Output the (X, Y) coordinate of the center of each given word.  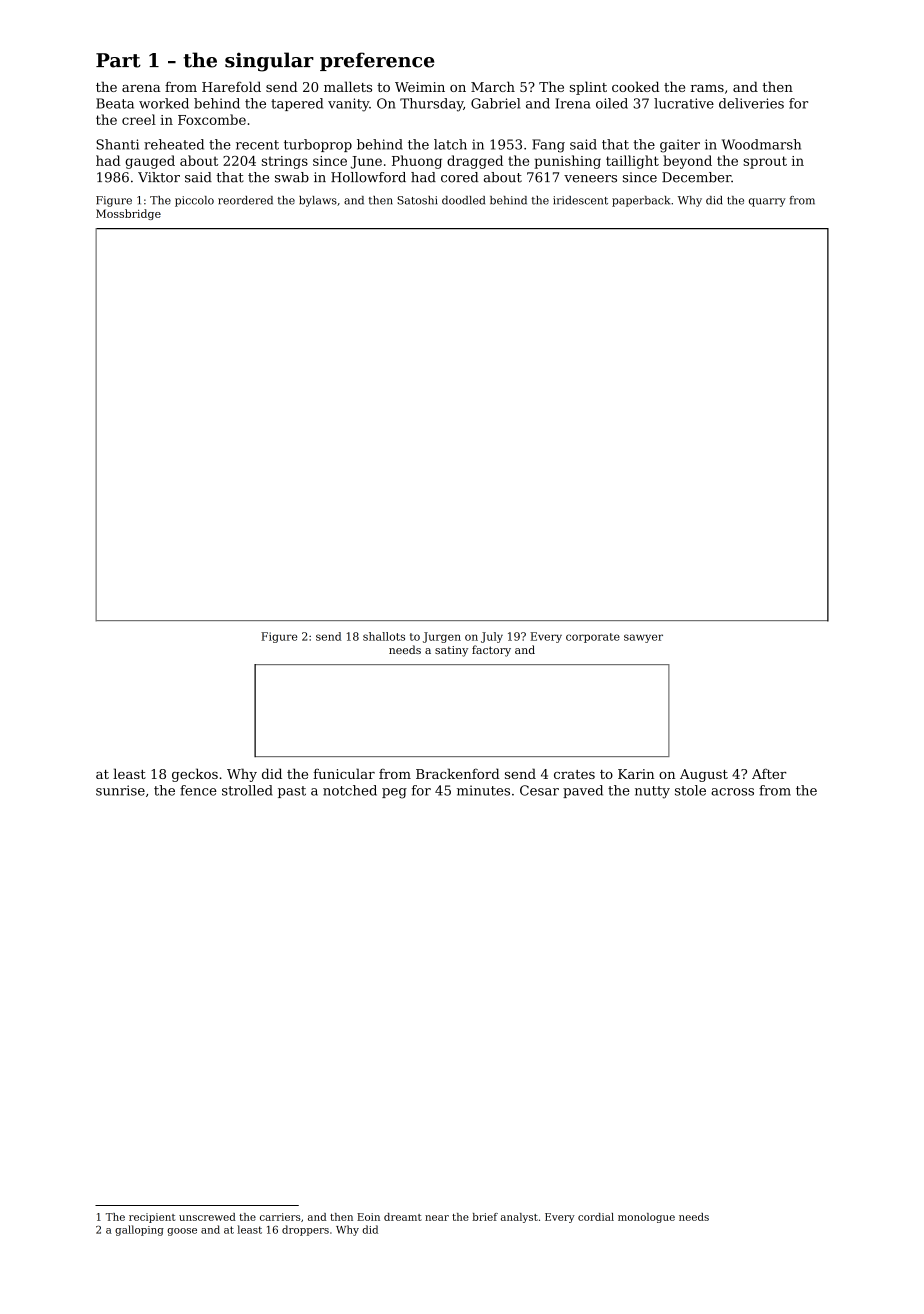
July (492, 637)
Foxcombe (212, 119)
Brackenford (458, 773)
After (769, 773)
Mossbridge (128, 214)
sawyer (643, 638)
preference (377, 61)
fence (198, 790)
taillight (632, 162)
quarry (767, 202)
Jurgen (442, 637)
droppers (305, 1230)
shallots (384, 636)
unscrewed (207, 1217)
